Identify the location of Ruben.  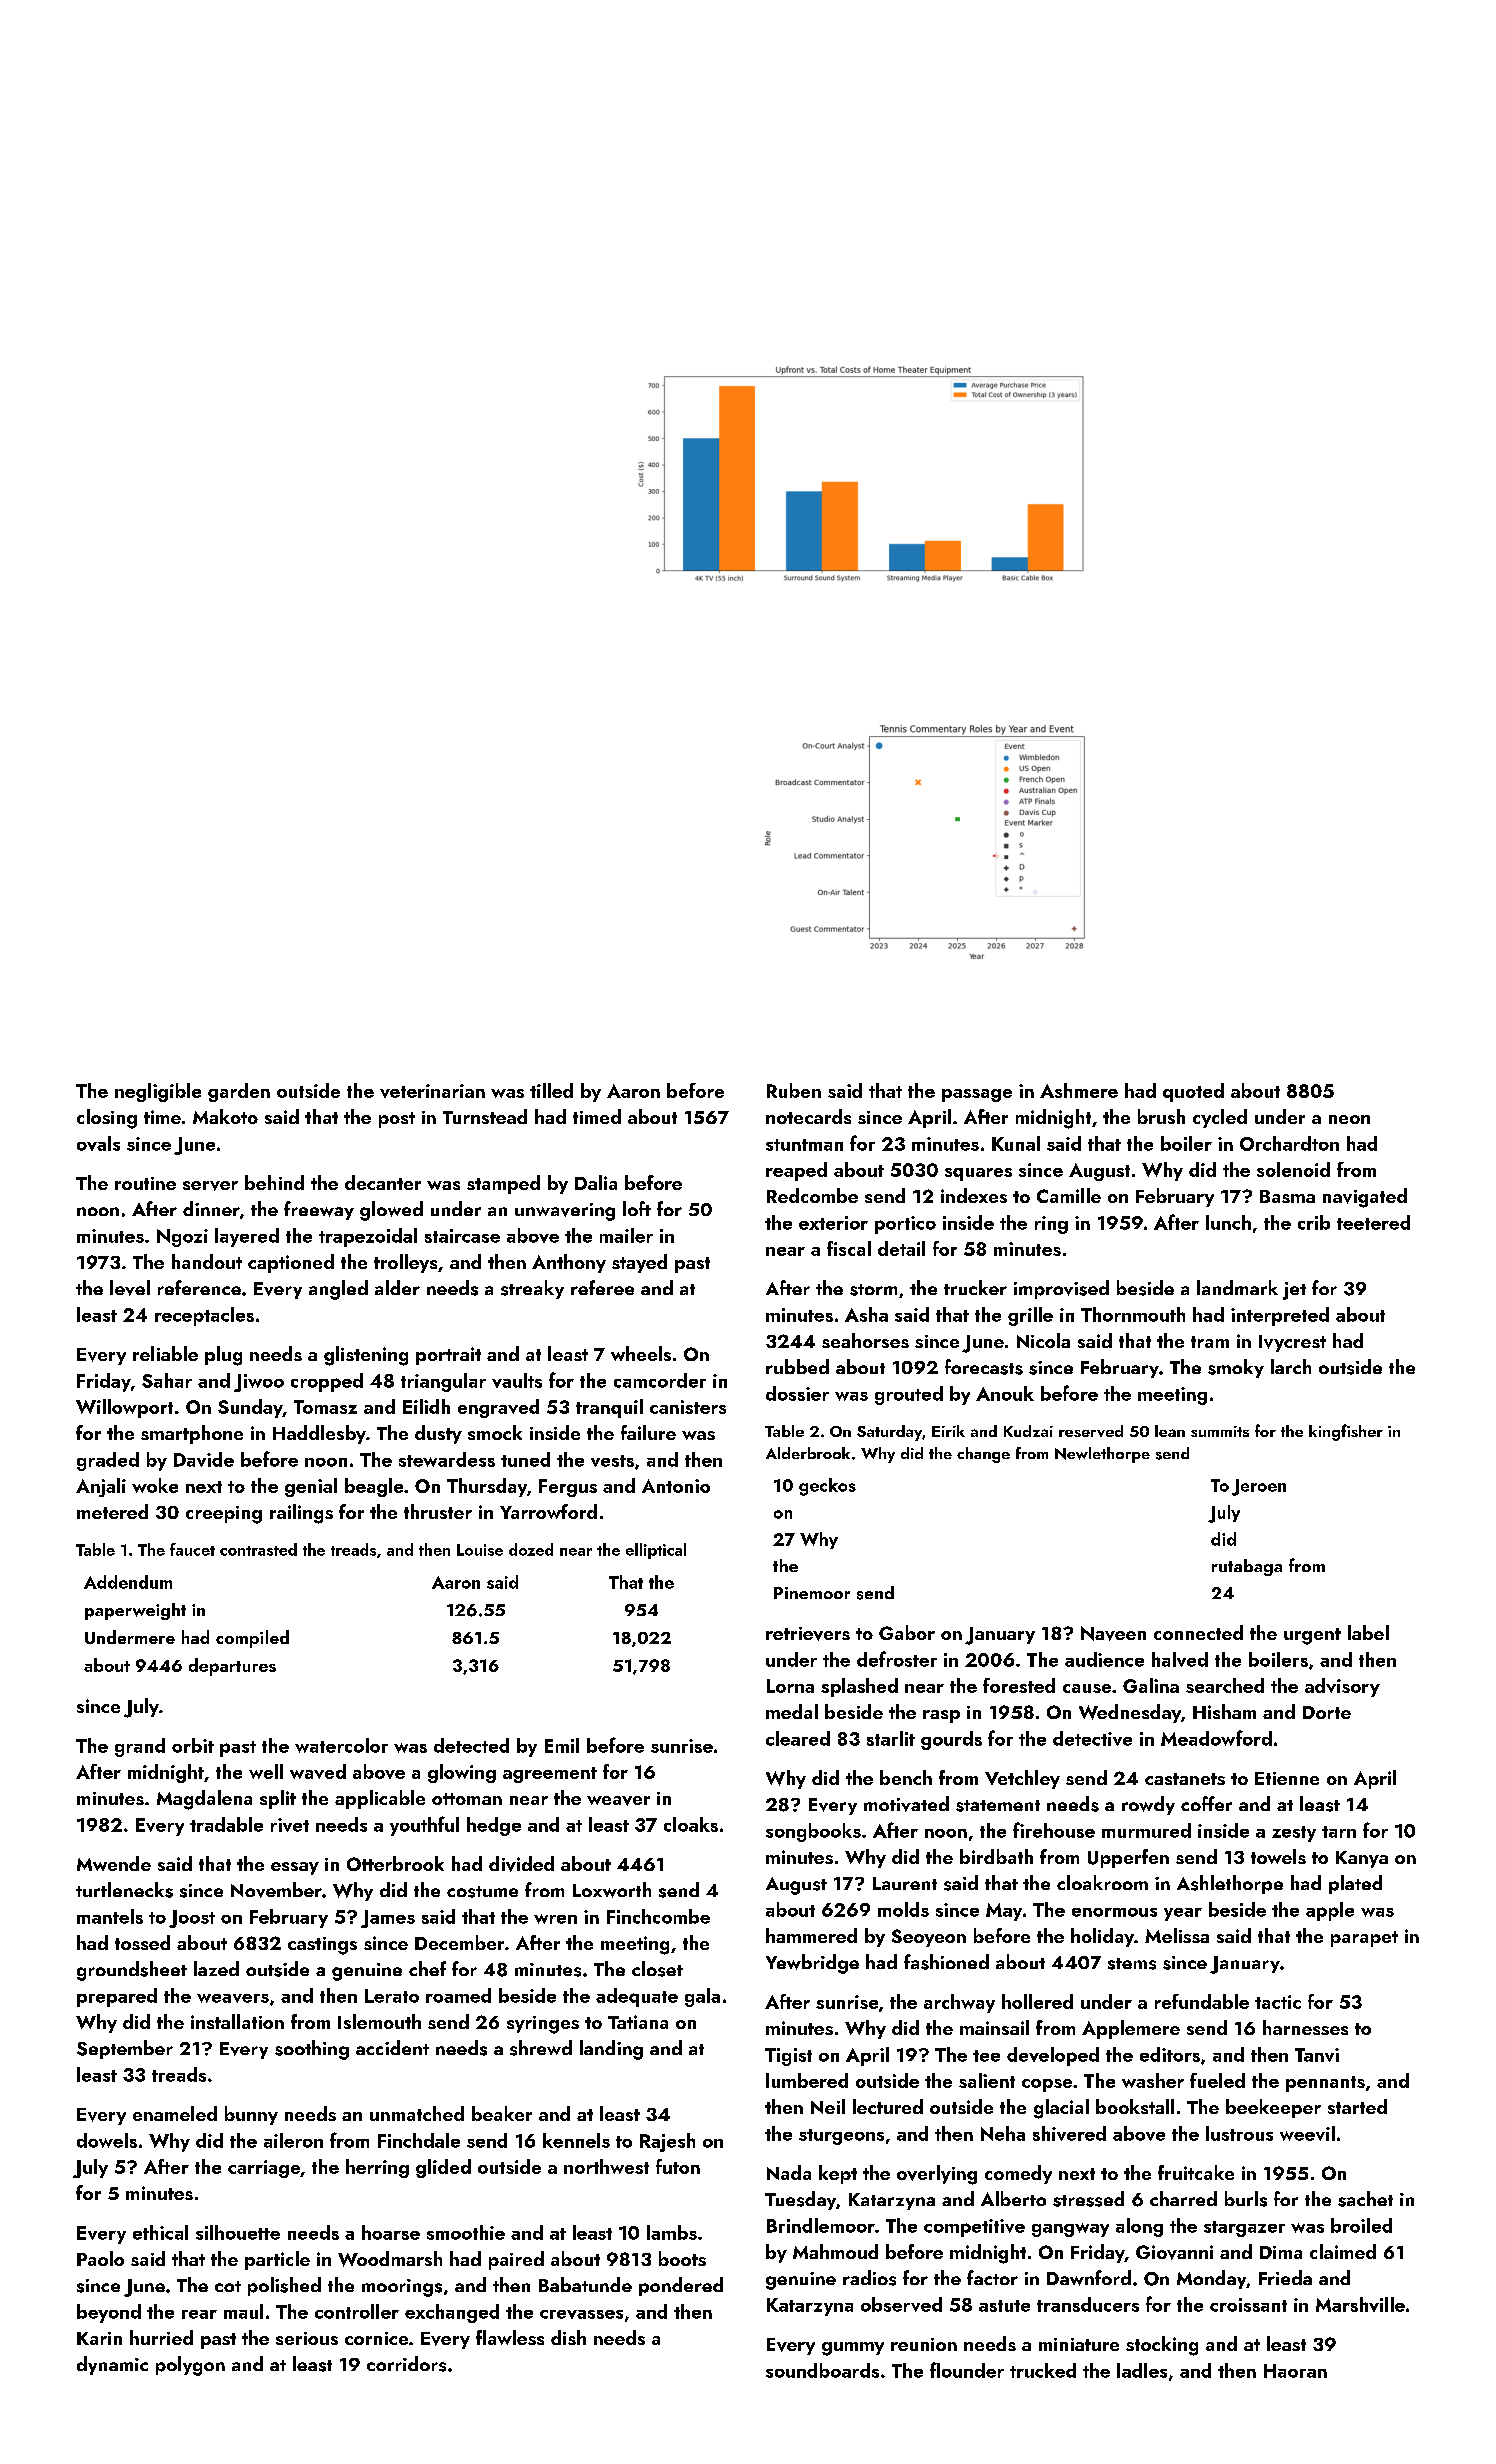
(794, 1090).
